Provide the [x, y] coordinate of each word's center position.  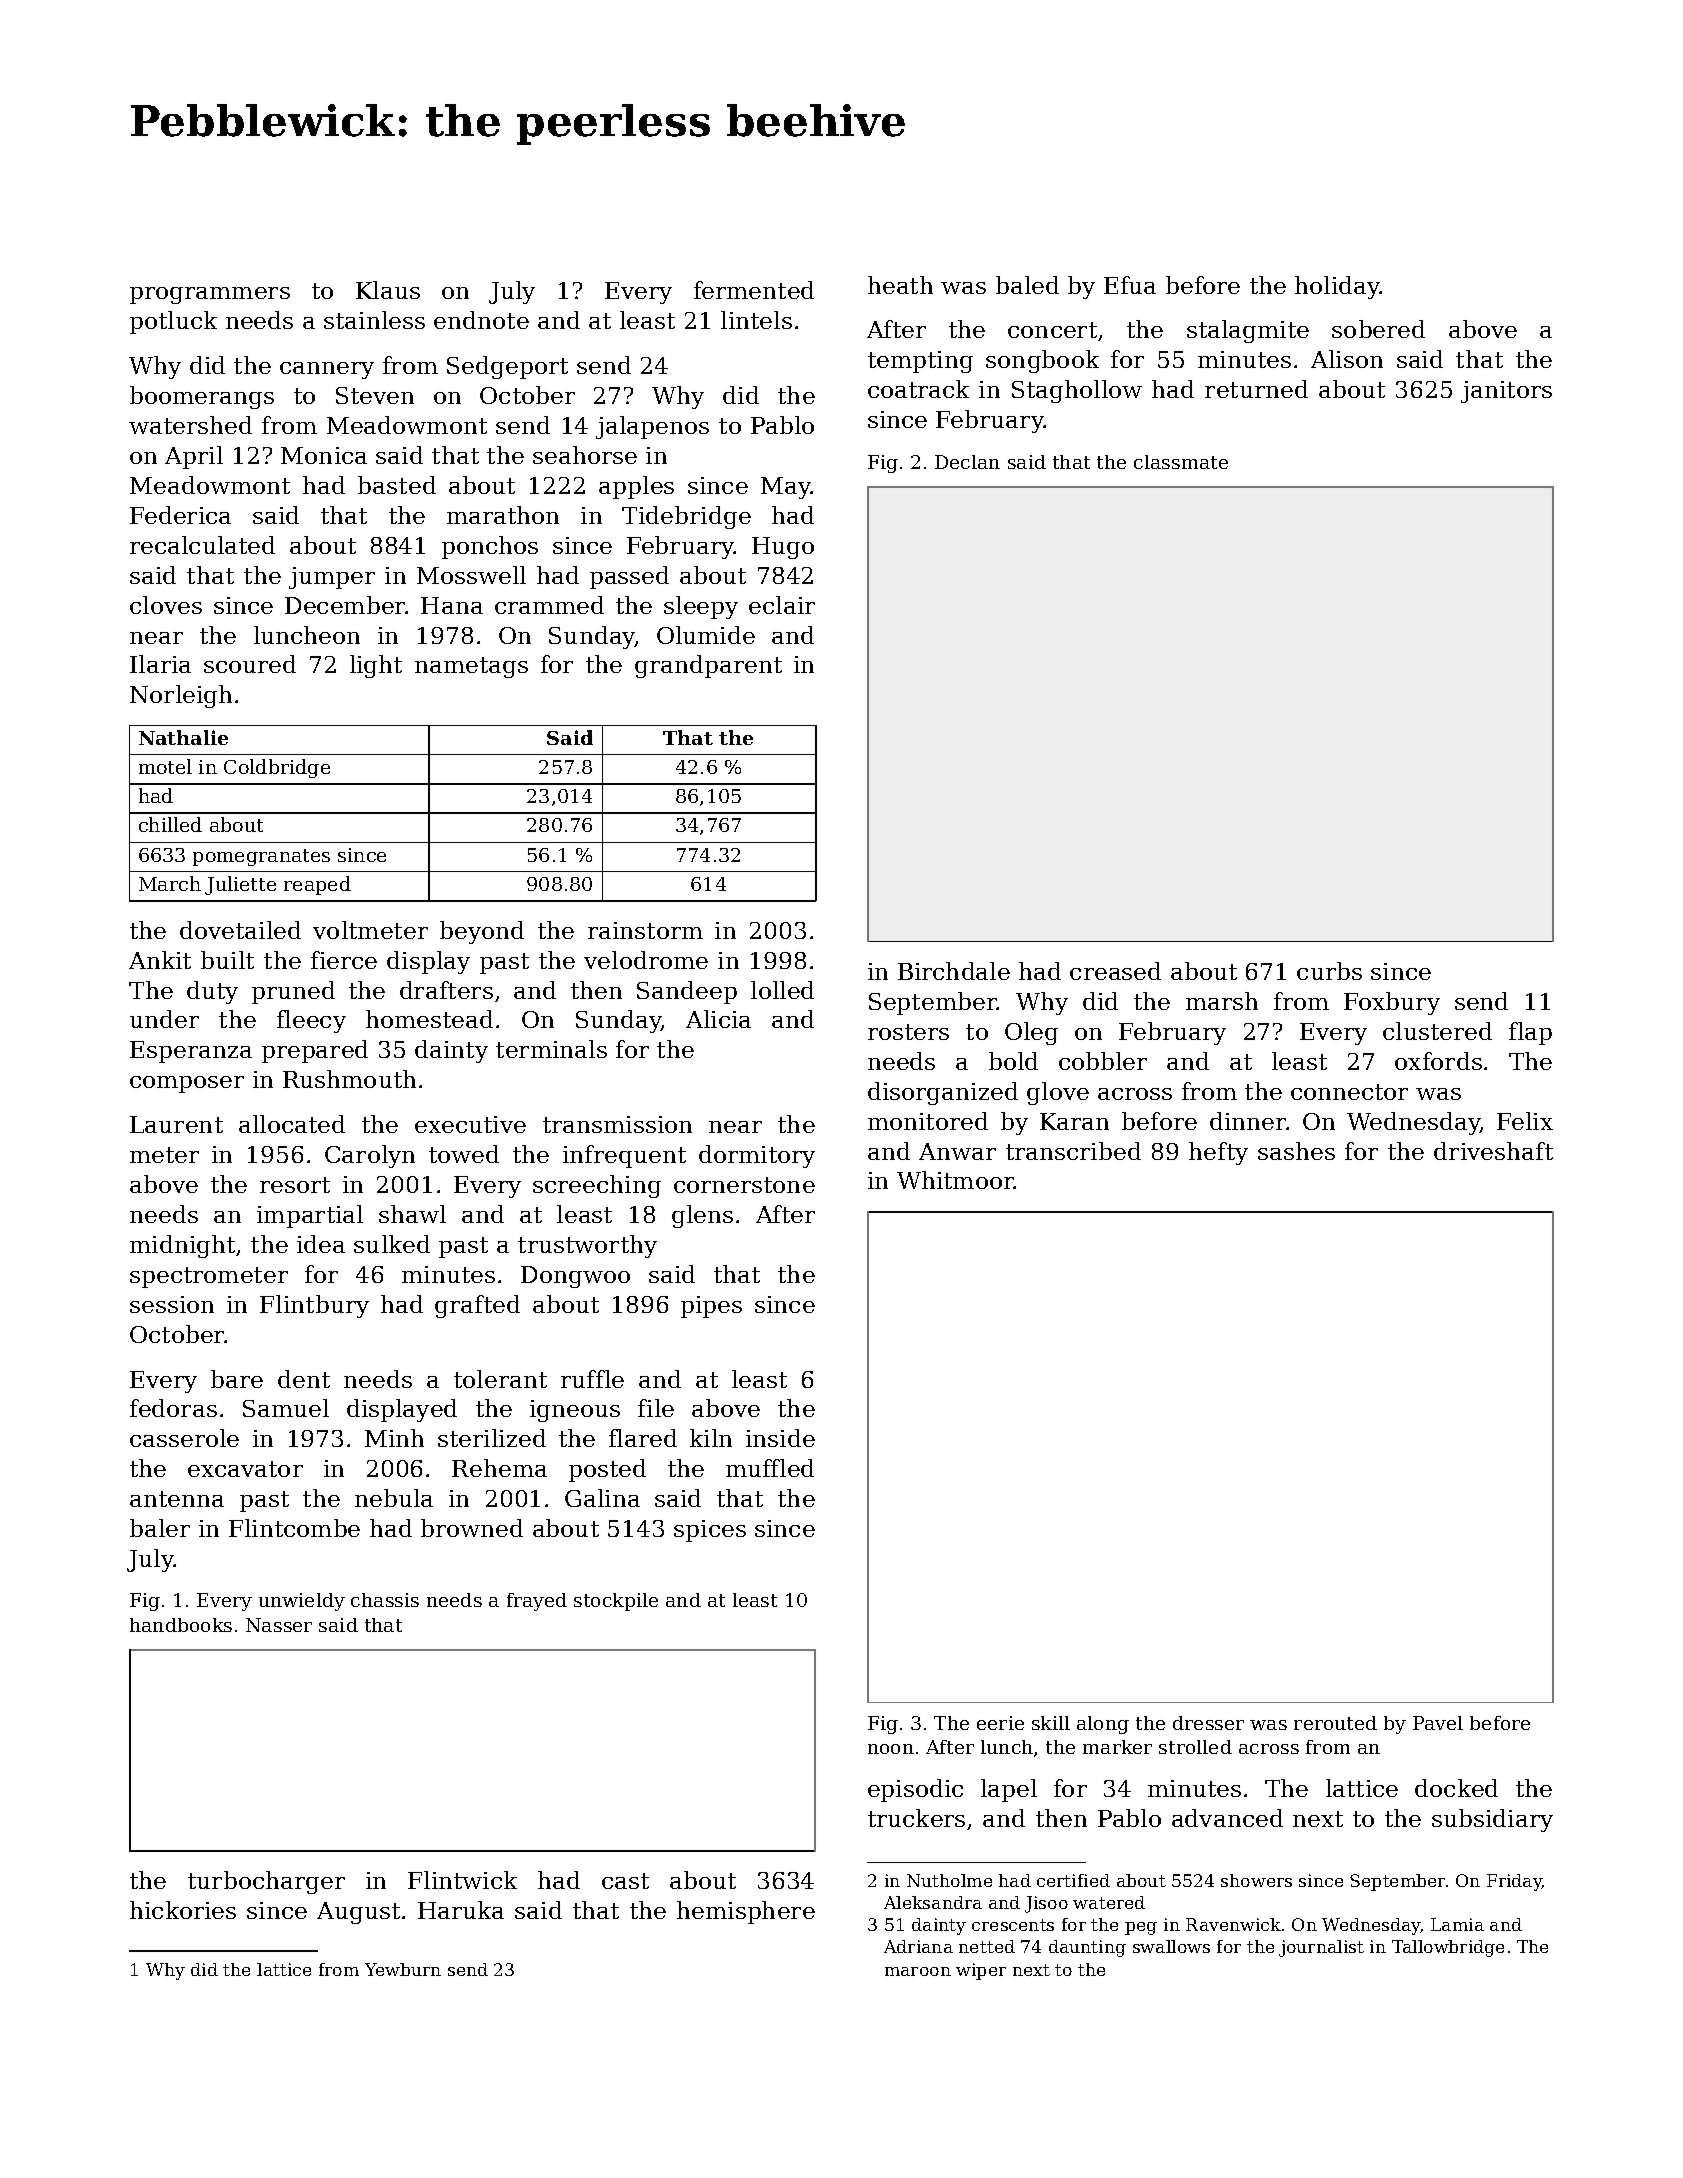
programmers [210, 295]
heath [900, 285]
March [170, 883]
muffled [770, 1468]
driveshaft [1493, 1151]
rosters [908, 1032]
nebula [394, 1498]
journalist [1321, 1948]
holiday [1337, 287]
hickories [183, 1910]
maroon [918, 1971]
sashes [1296, 1151]
